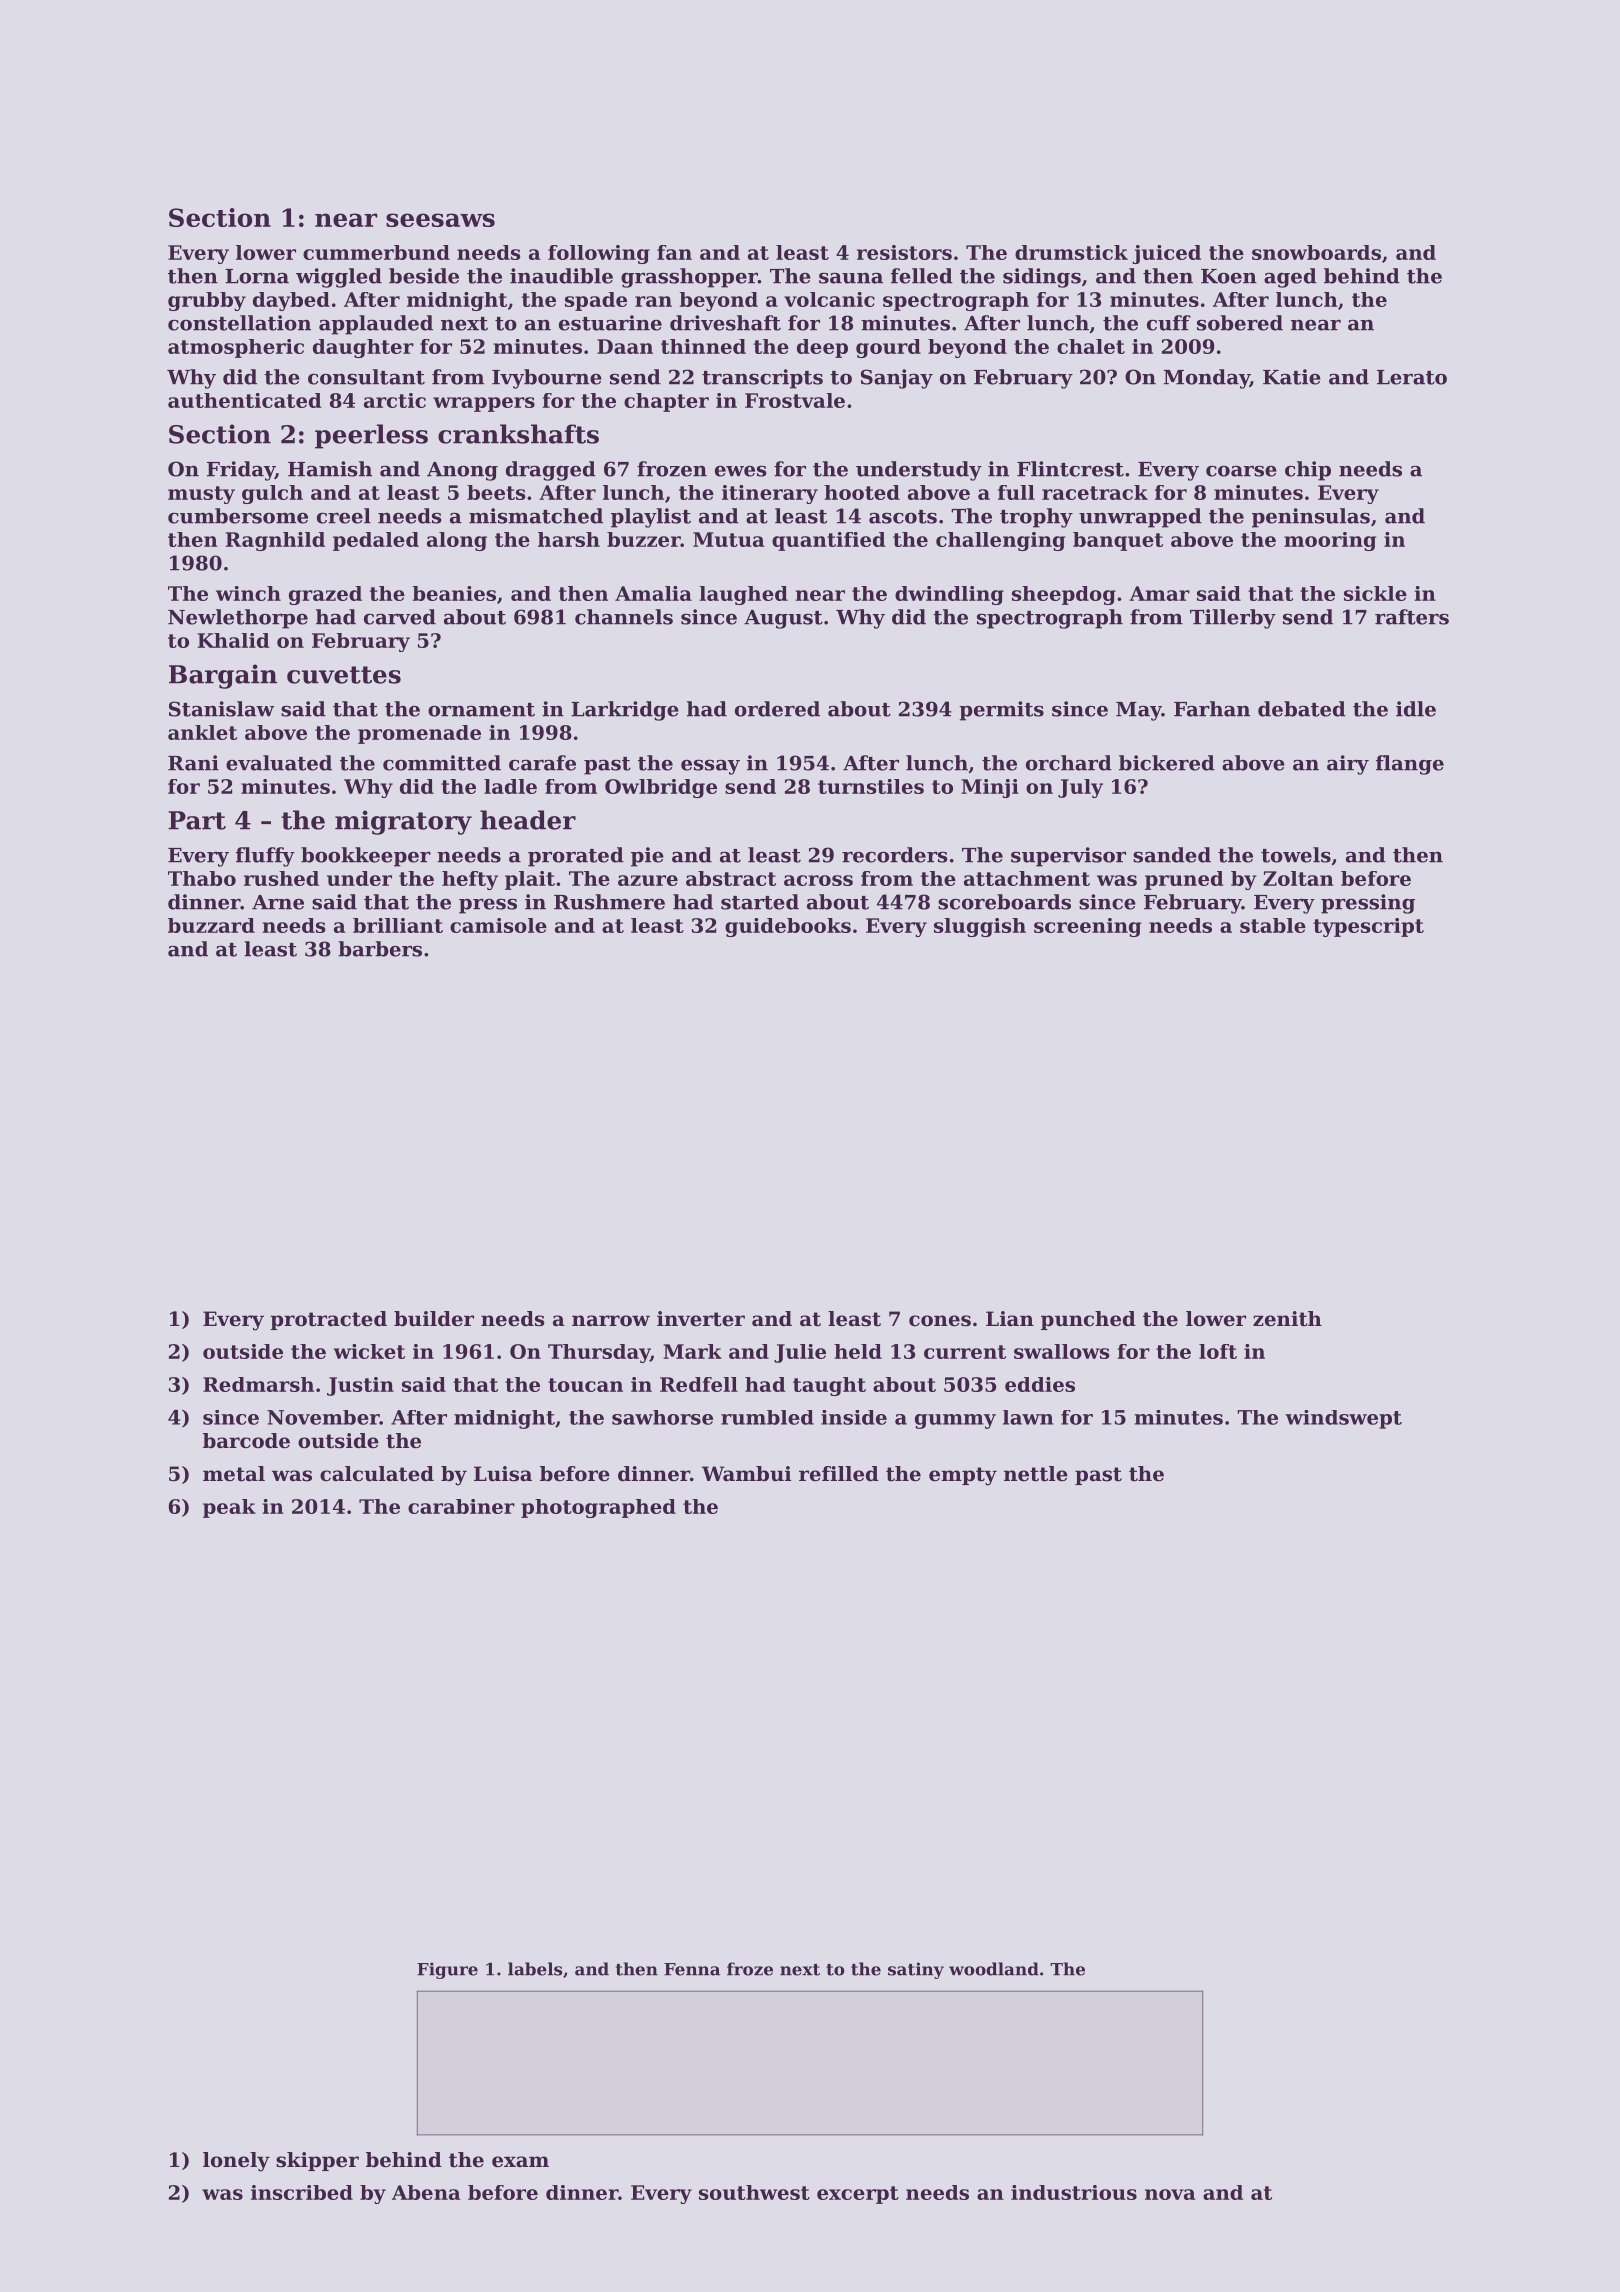 This image has height=2292, width=1620. Describe the element at coordinates (1412, 377) in the image. I see `Lerato` at that location.
